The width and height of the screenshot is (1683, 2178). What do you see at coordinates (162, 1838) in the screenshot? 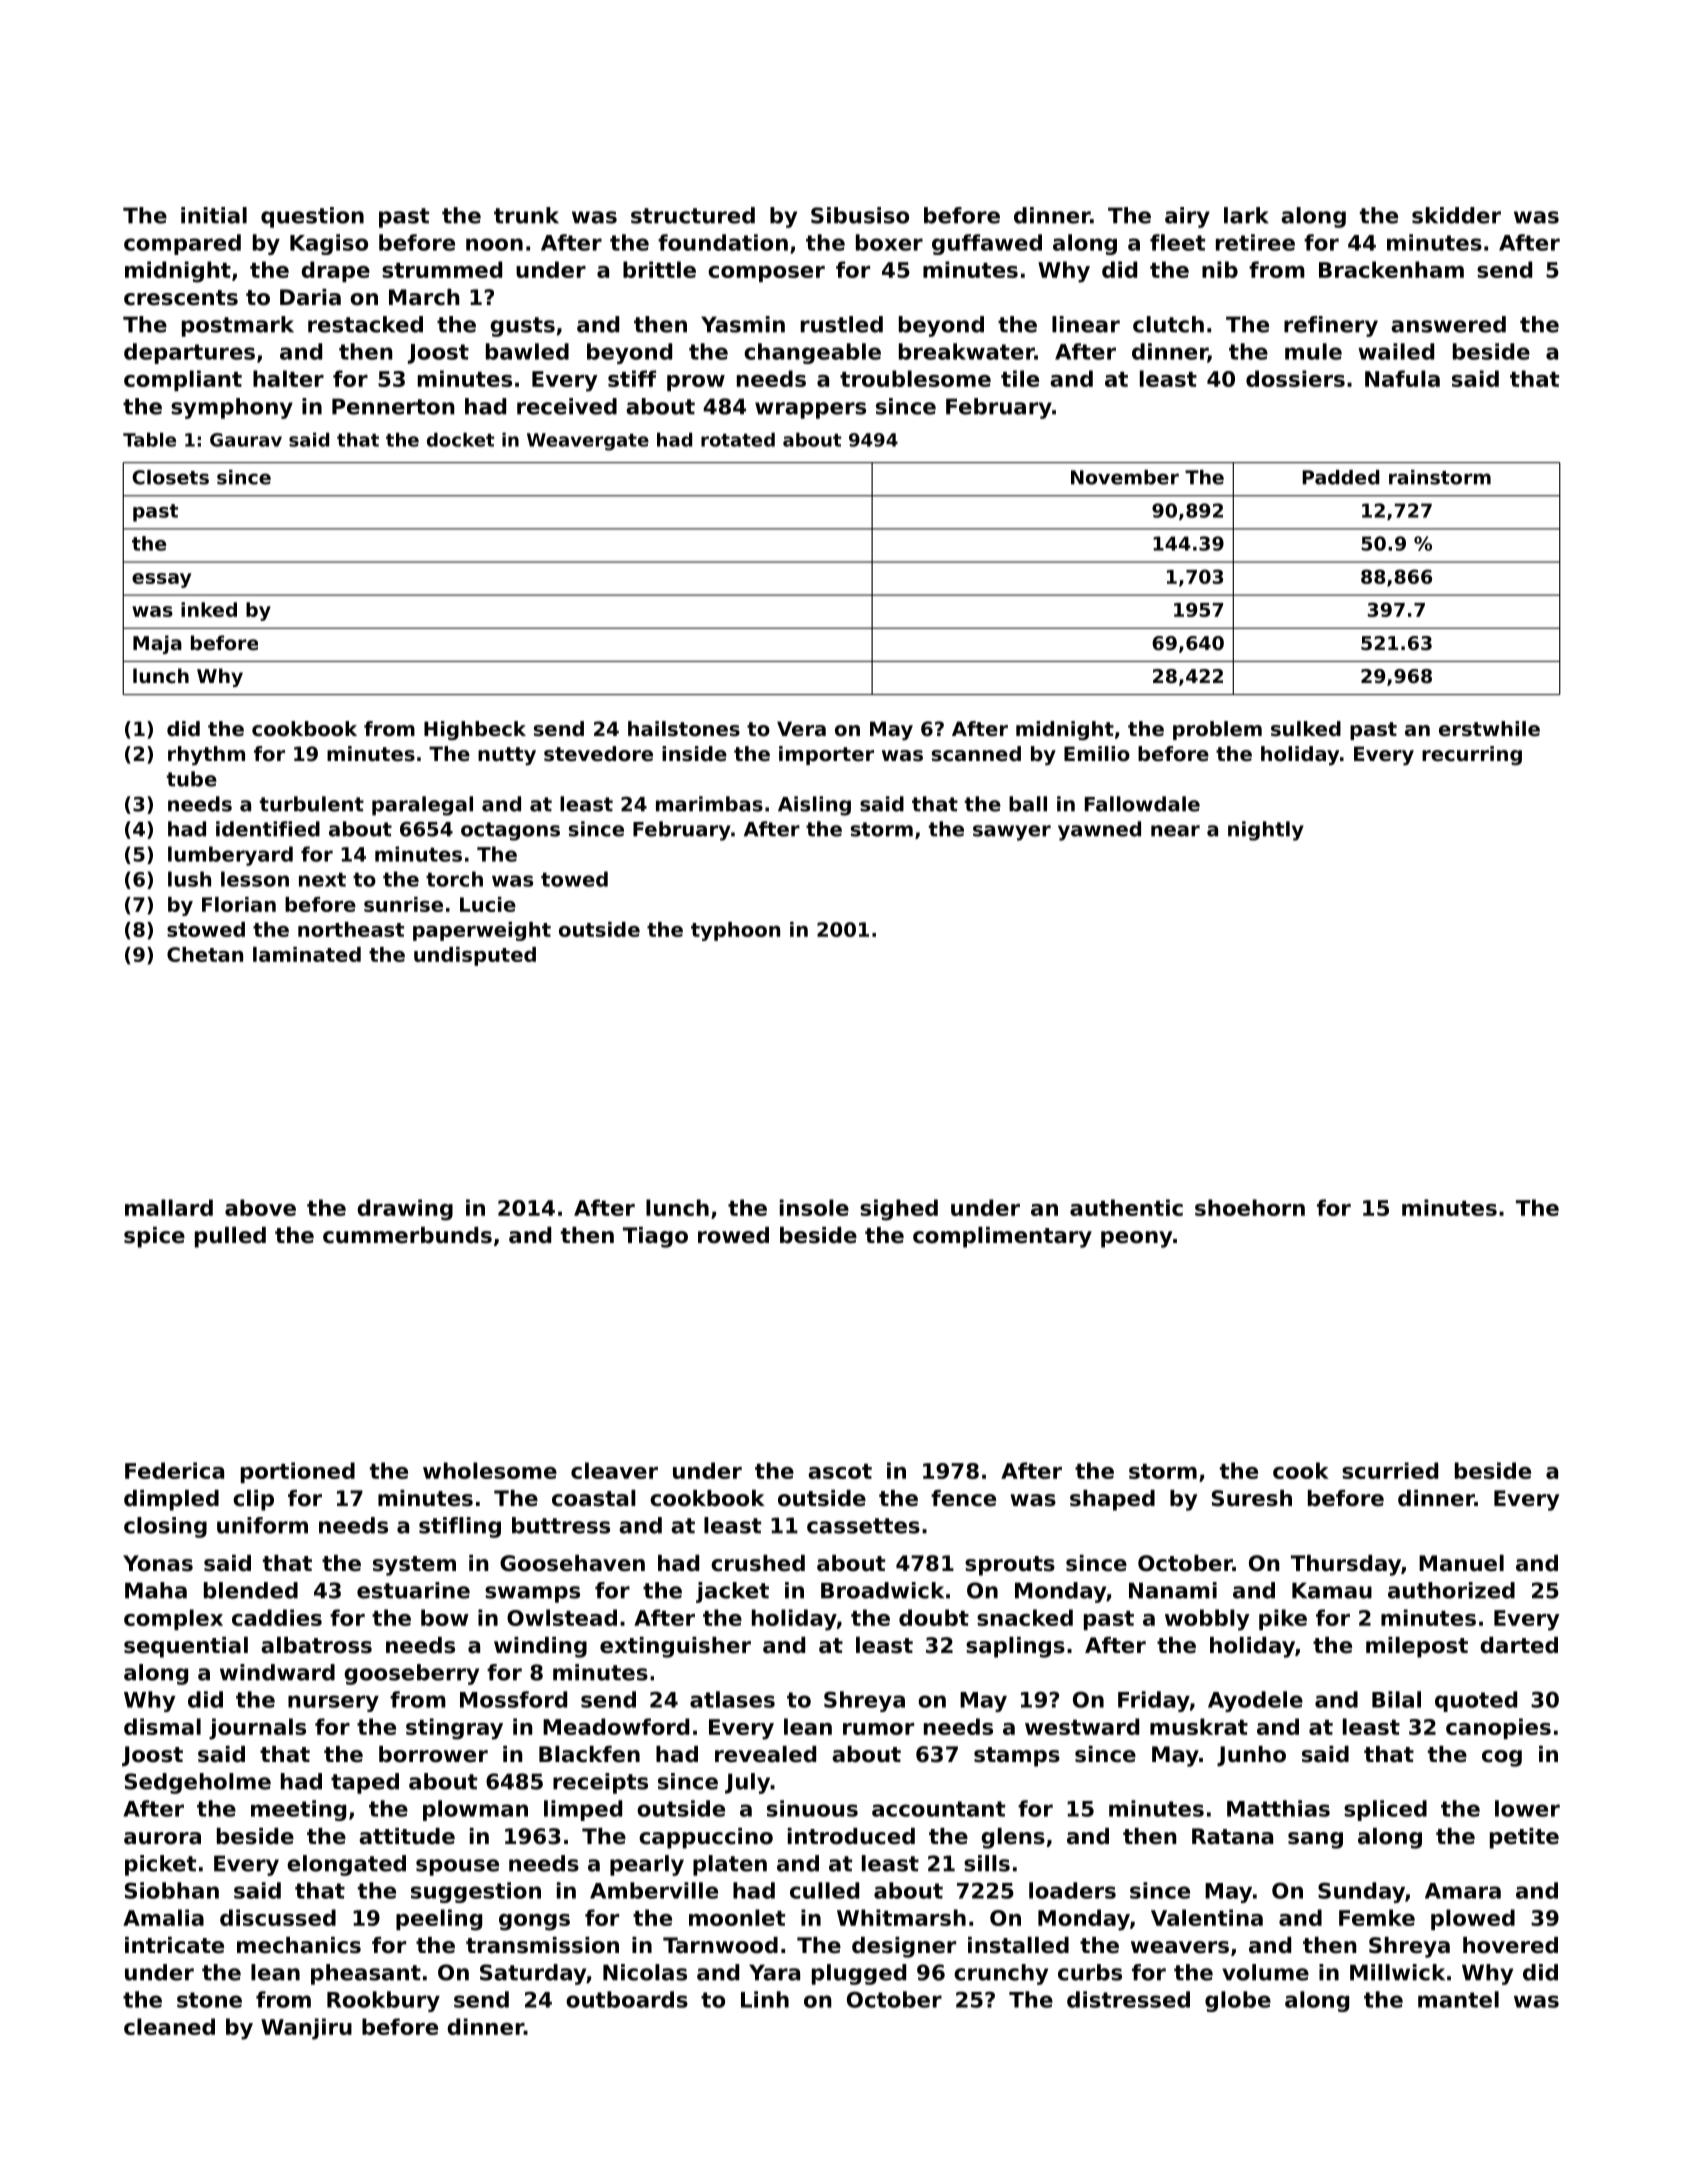
I see `aurora` at bounding box center [162, 1838].
